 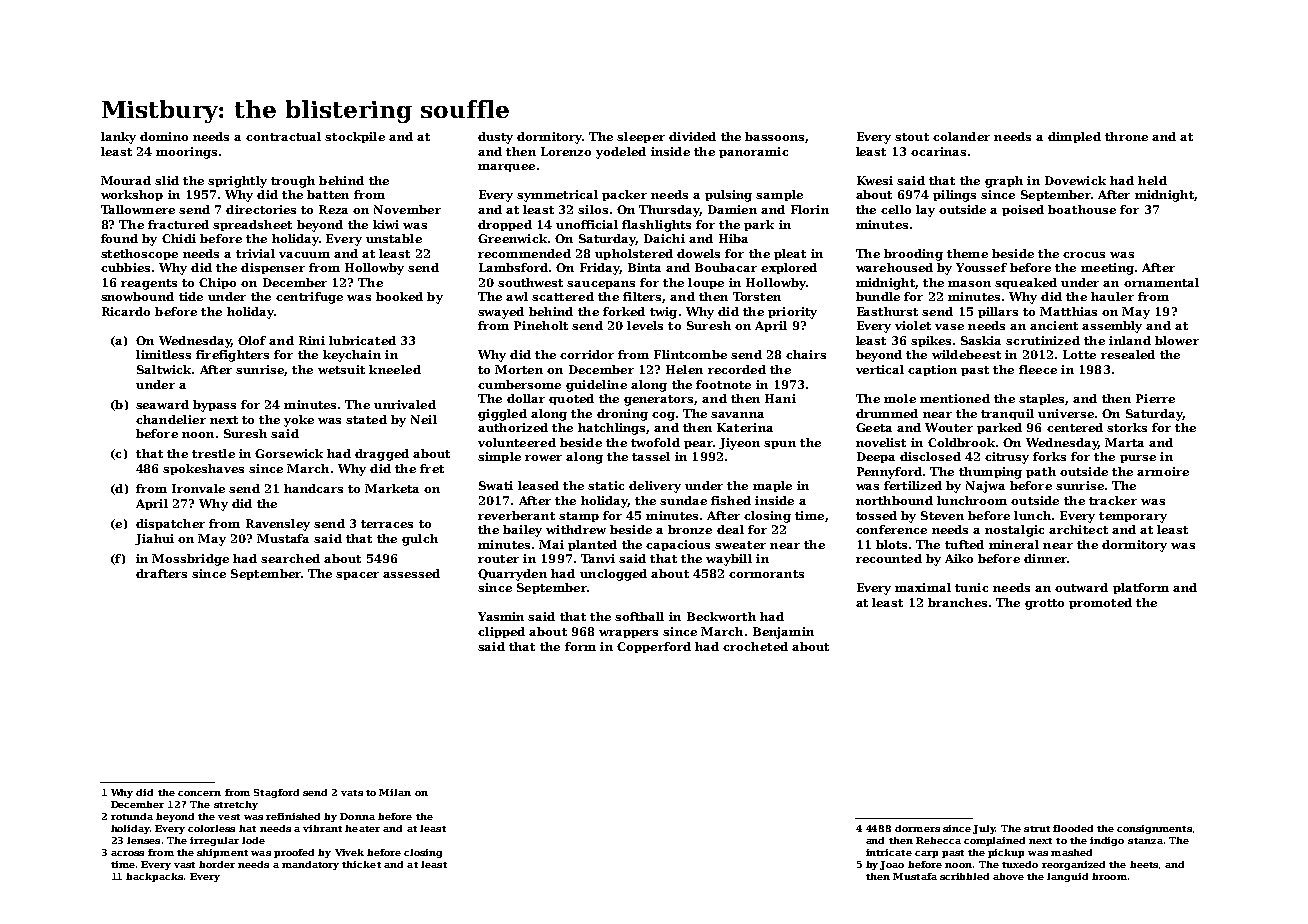 What do you see at coordinates (1154, 829) in the document?
I see `consignments` at bounding box center [1154, 829].
